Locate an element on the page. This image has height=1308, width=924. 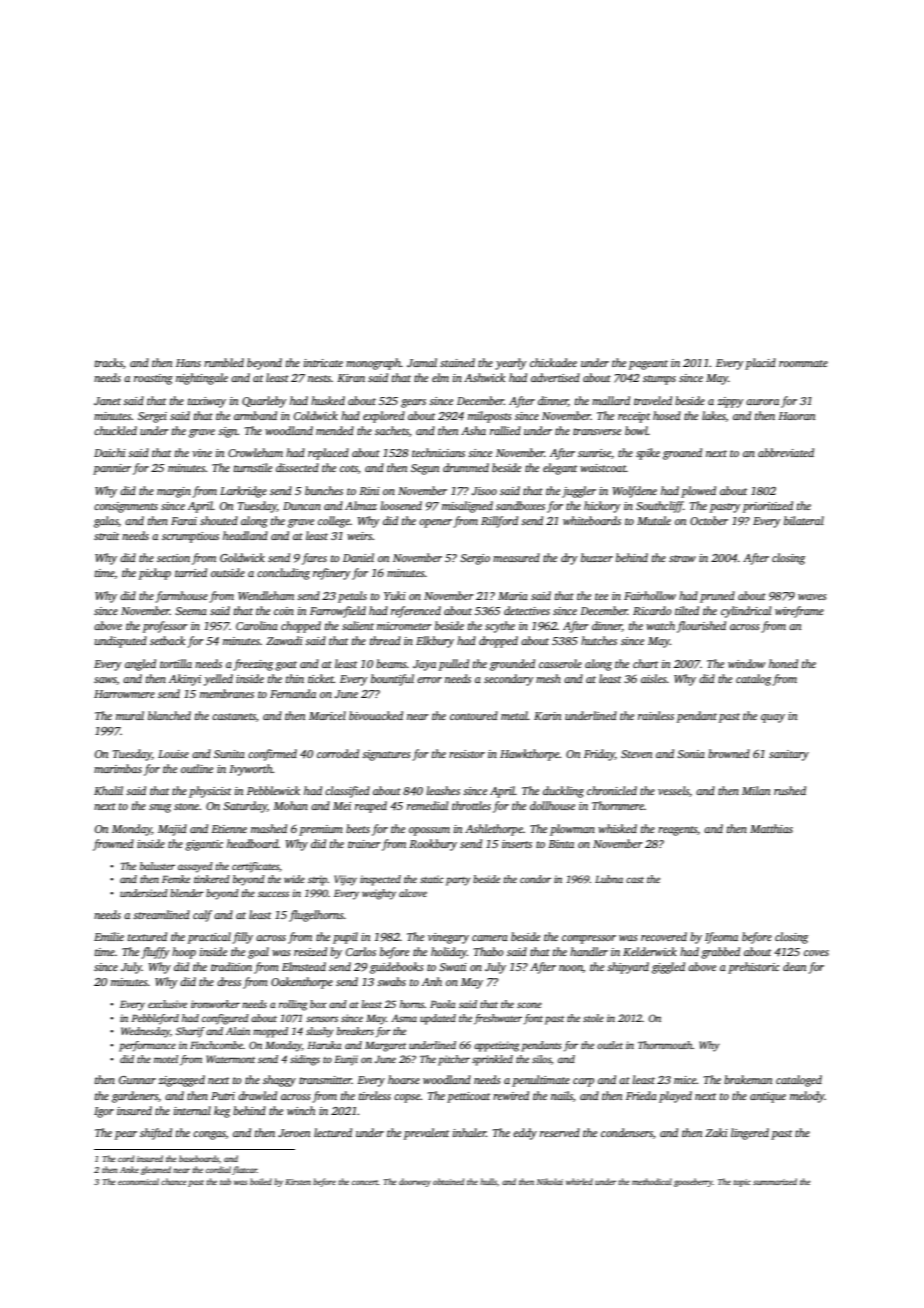
metal is located at coordinates (514, 715).
